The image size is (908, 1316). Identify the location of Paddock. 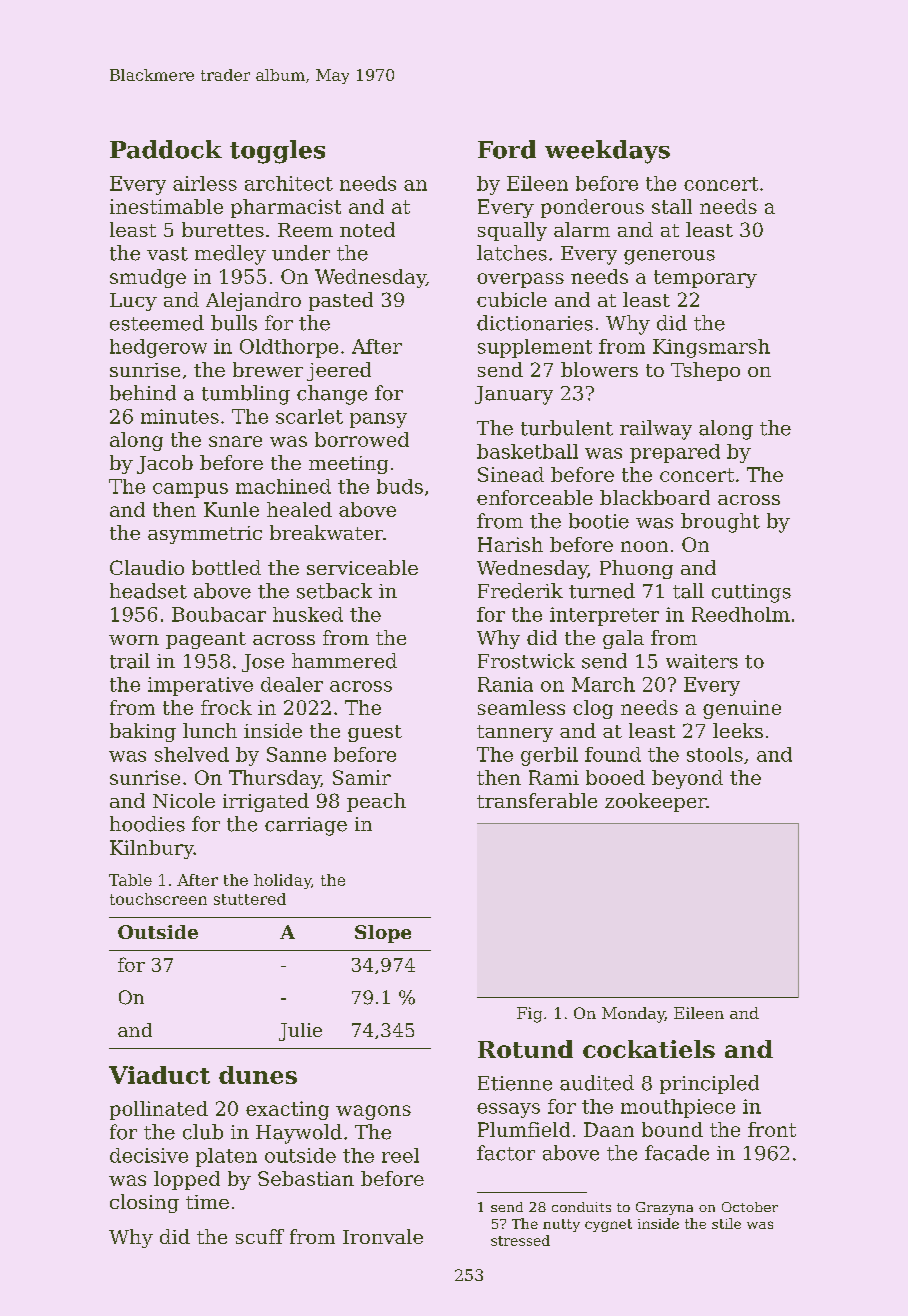
(166, 149).
